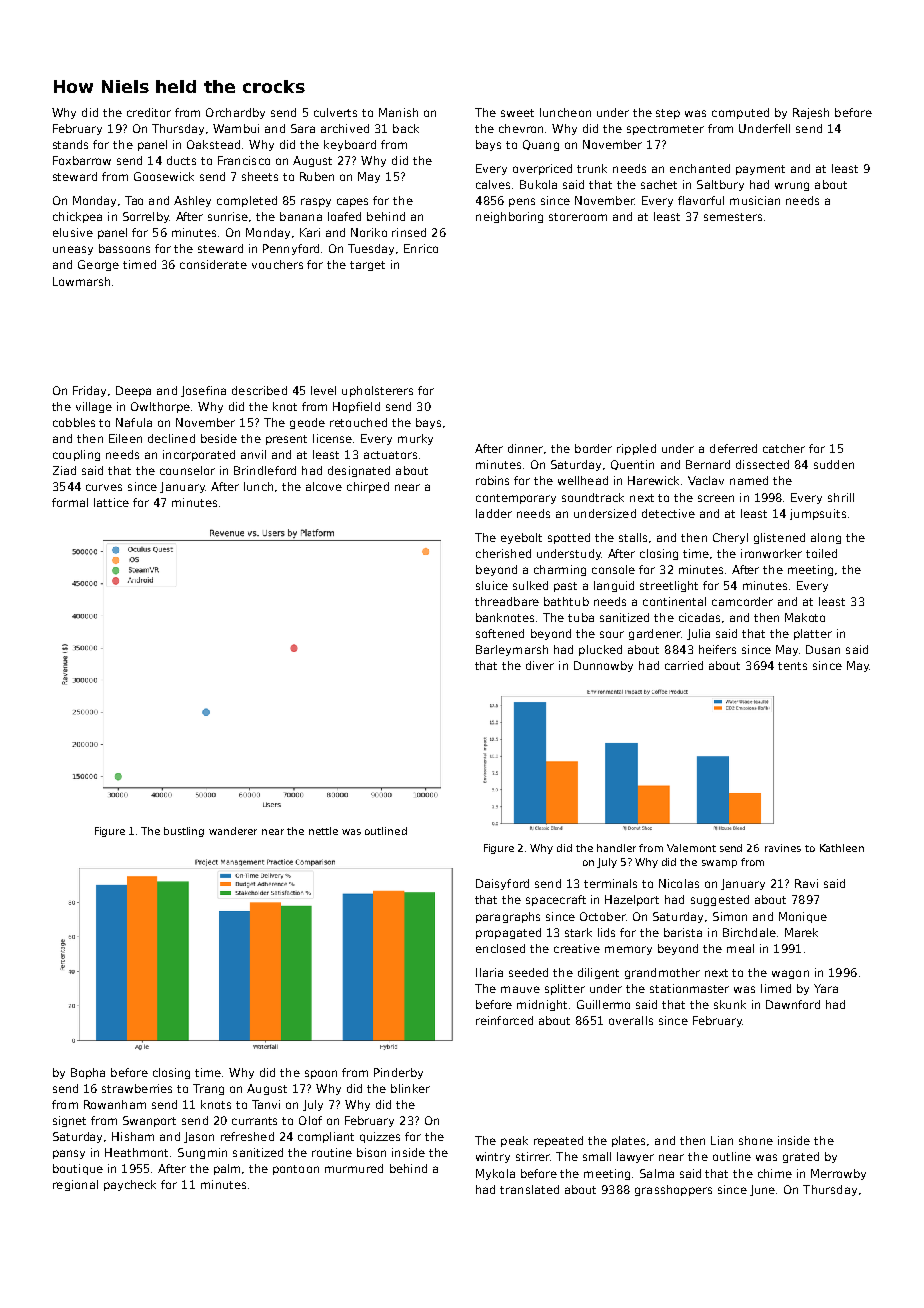 The height and width of the image is (1308, 924). I want to click on Pinderby, so click(398, 1073).
